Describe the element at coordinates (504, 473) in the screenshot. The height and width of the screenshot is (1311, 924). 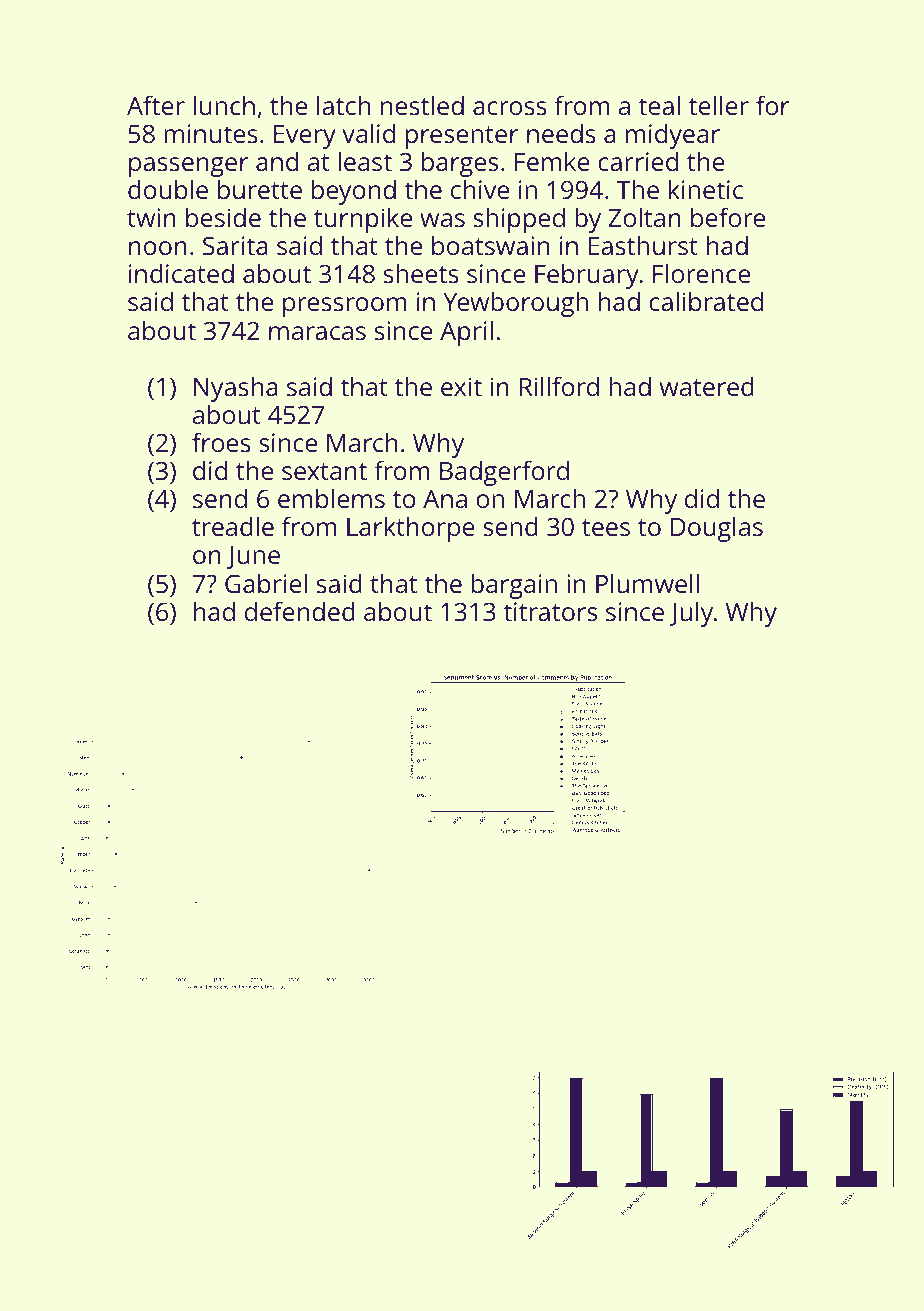
I see `Badgerford` at that location.
